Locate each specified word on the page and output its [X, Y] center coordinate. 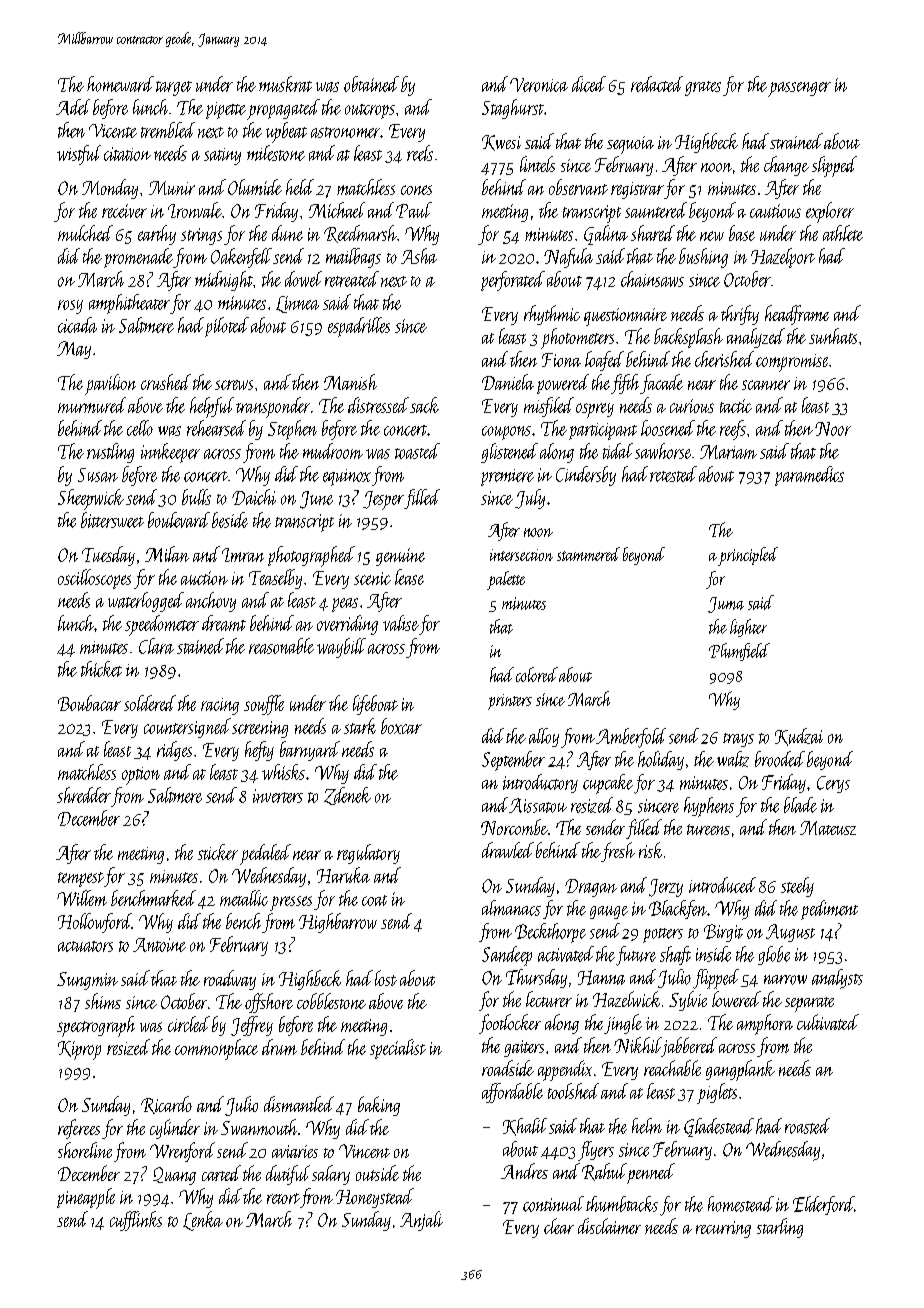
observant [578, 187]
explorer [830, 212]
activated [566, 954]
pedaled [265, 854]
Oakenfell [241, 258]
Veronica [539, 85]
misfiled [549, 407]
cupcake [608, 784]
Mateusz [828, 828]
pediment [829, 910]
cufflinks [136, 1221]
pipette [226, 110]
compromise [792, 363]
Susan [98, 475]
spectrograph [96, 1026]
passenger [799, 89]
